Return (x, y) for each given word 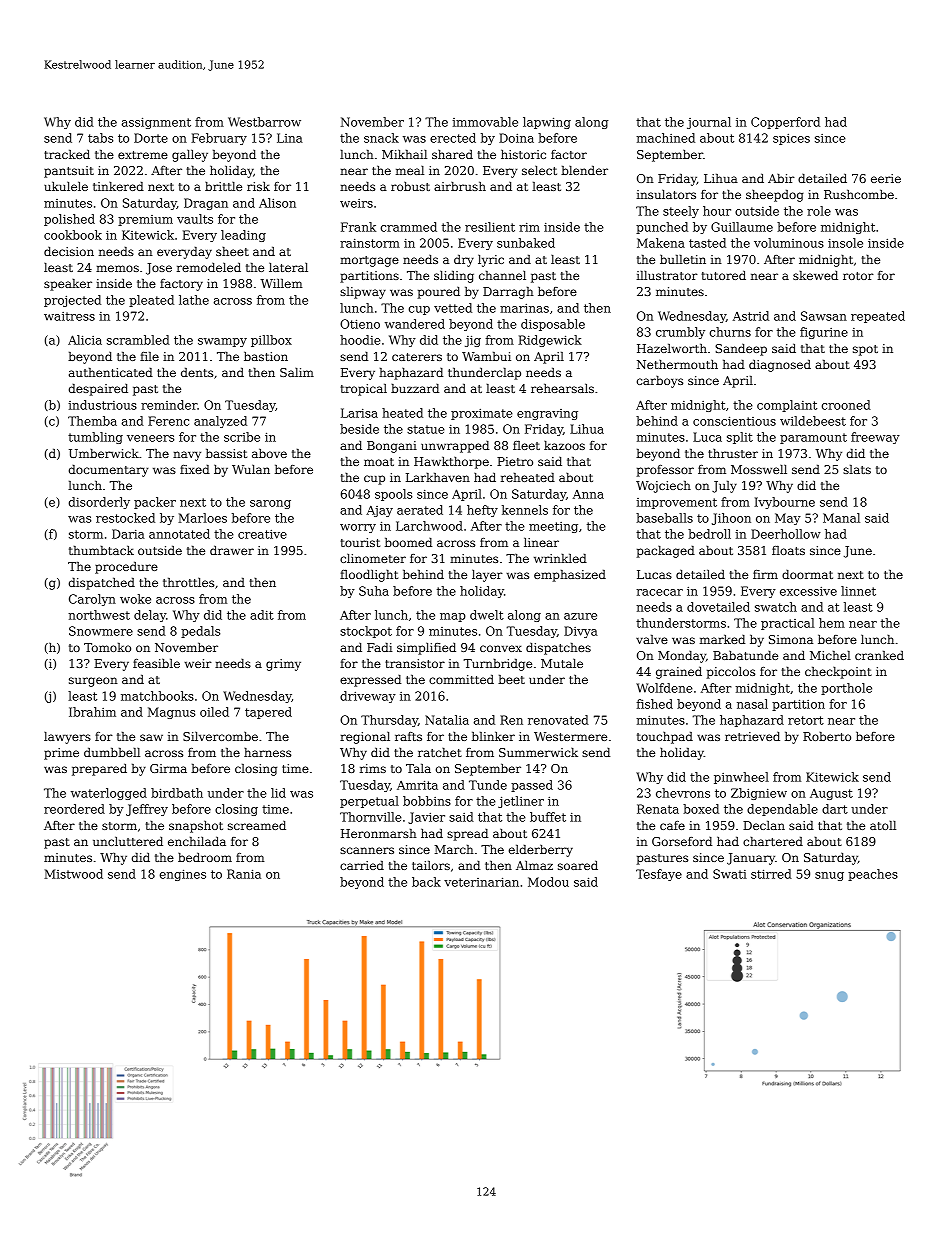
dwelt (487, 615)
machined (666, 138)
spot (865, 350)
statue (426, 429)
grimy (283, 665)
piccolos (731, 672)
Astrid (751, 316)
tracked (67, 154)
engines (183, 875)
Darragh (508, 292)
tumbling (95, 438)
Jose (159, 269)
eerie (886, 178)
